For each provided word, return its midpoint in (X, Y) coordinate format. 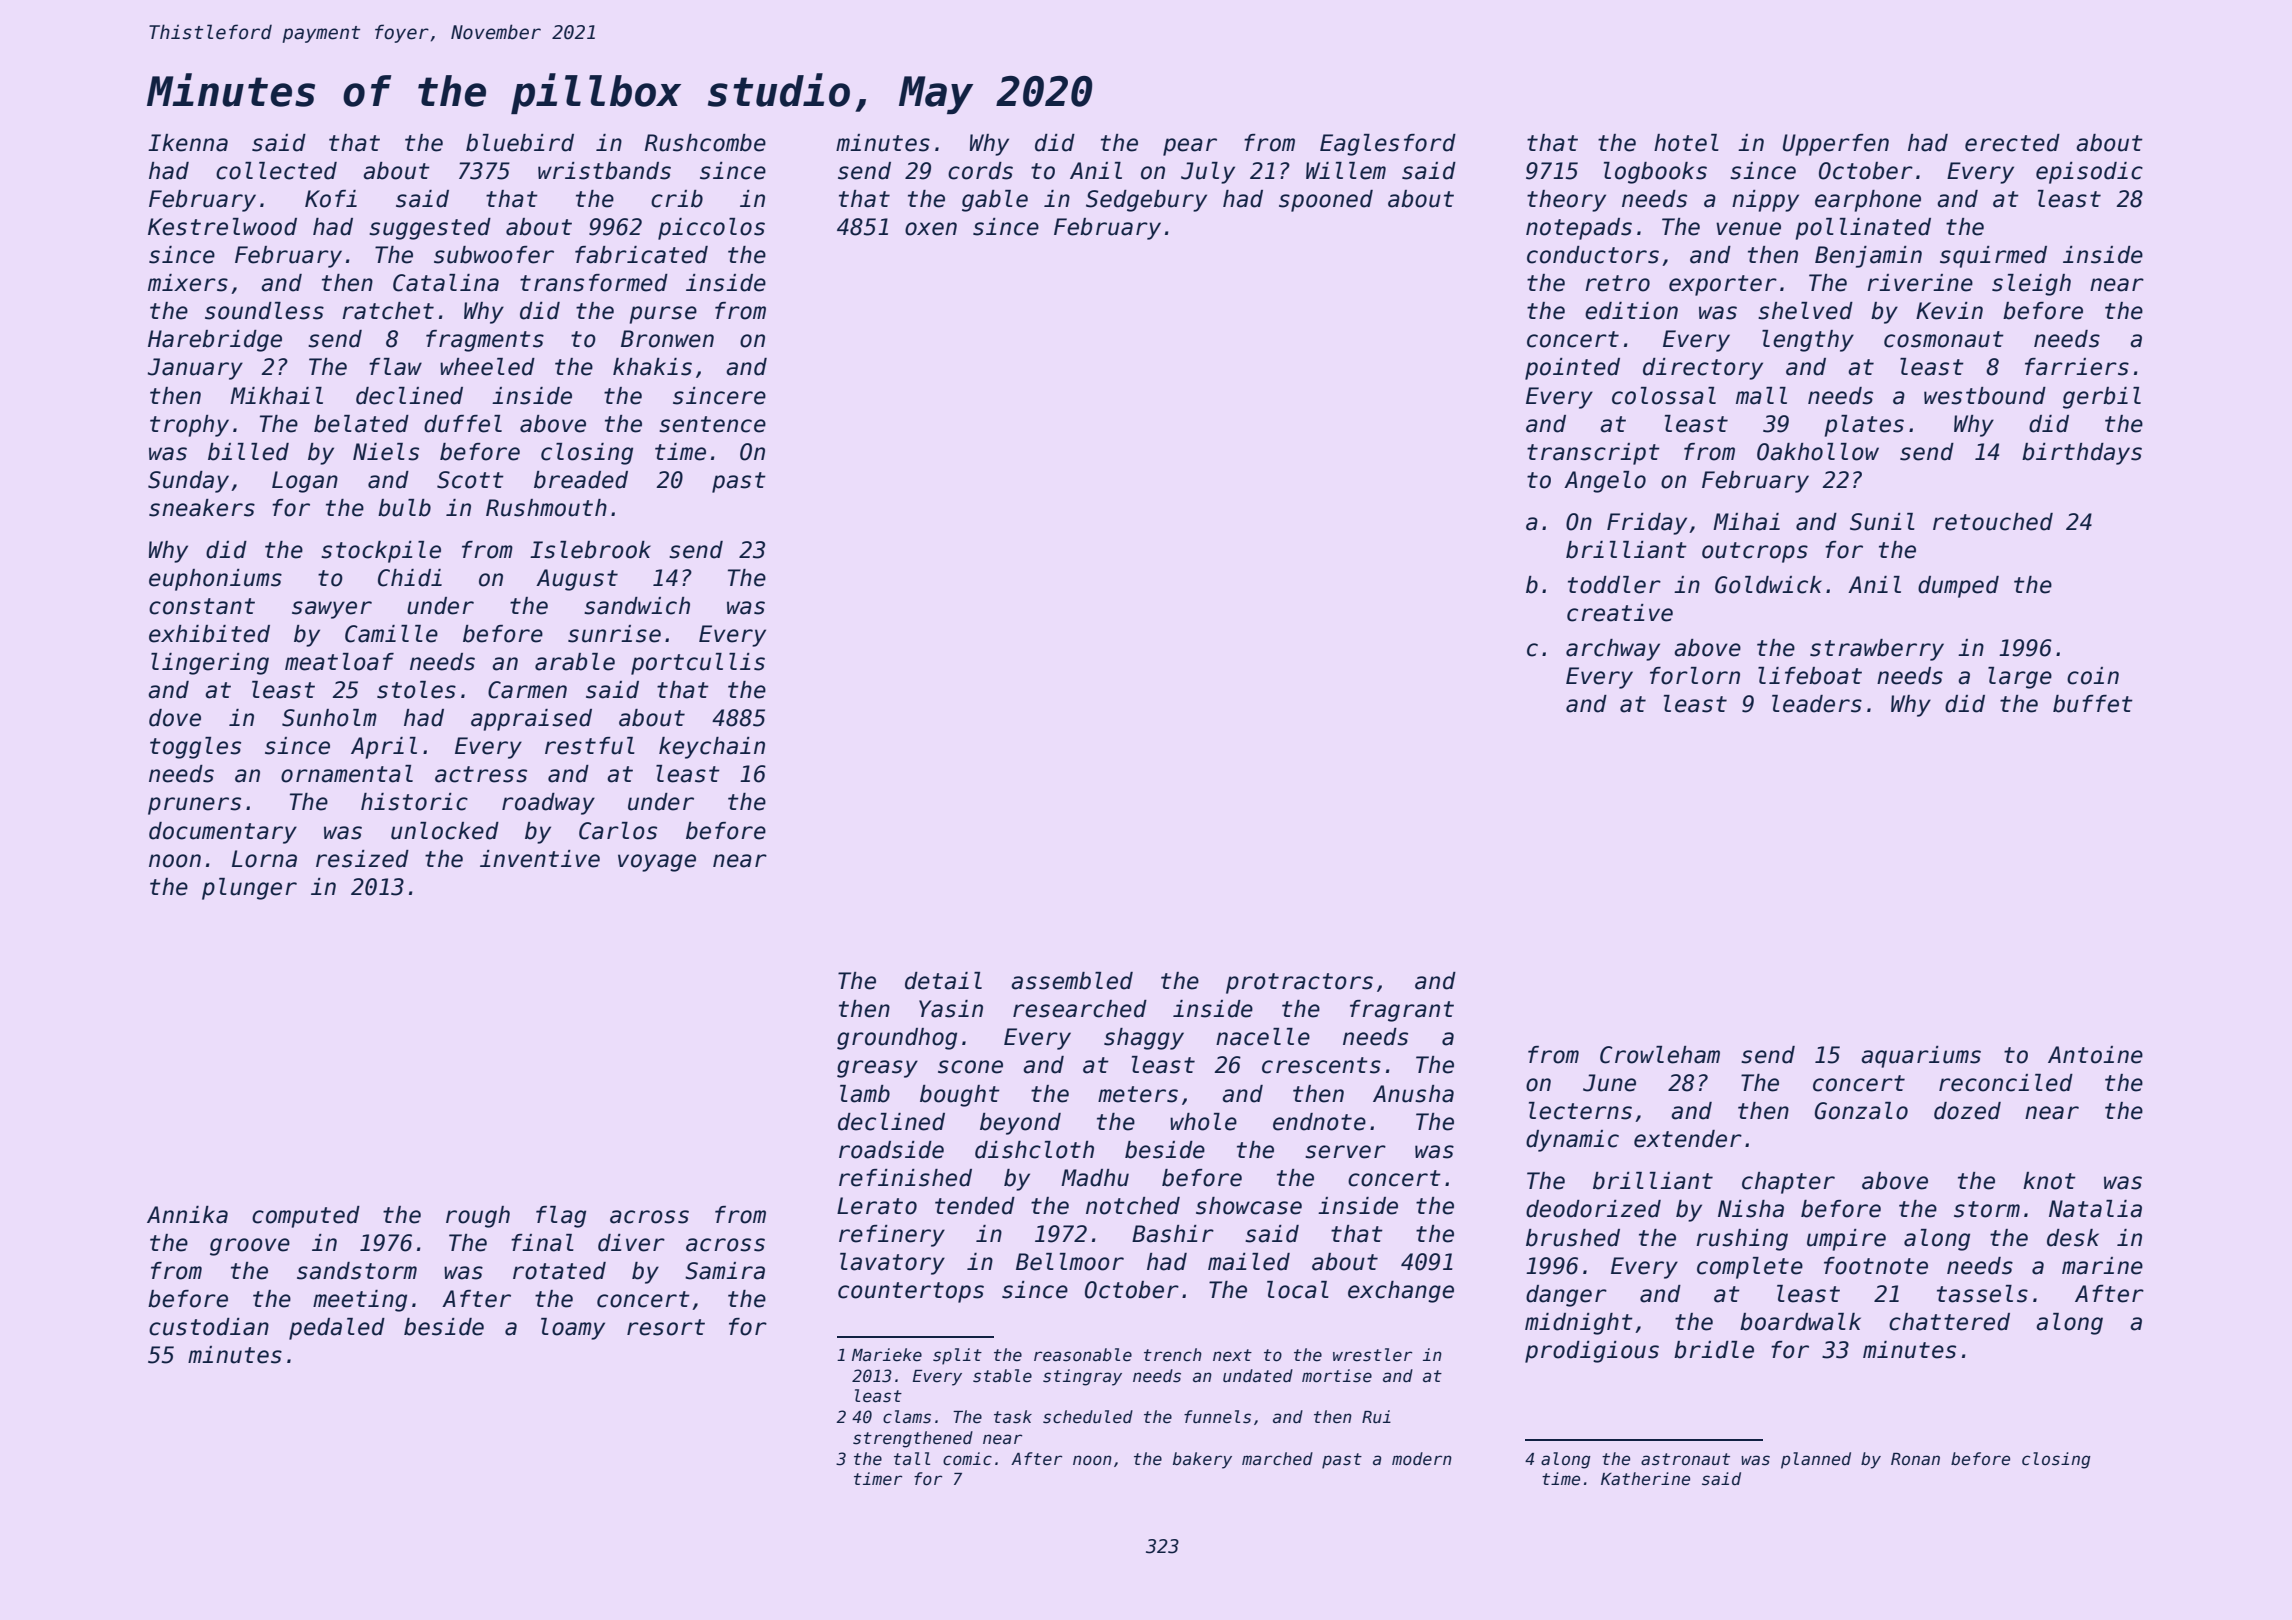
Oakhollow (1818, 452)
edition (1631, 311)
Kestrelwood (222, 227)
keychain (712, 748)
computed (306, 1217)
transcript (1593, 454)
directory (1703, 369)
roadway (548, 804)
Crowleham (1660, 1055)
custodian (209, 1327)
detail (943, 981)
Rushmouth (546, 508)
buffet (2093, 704)
